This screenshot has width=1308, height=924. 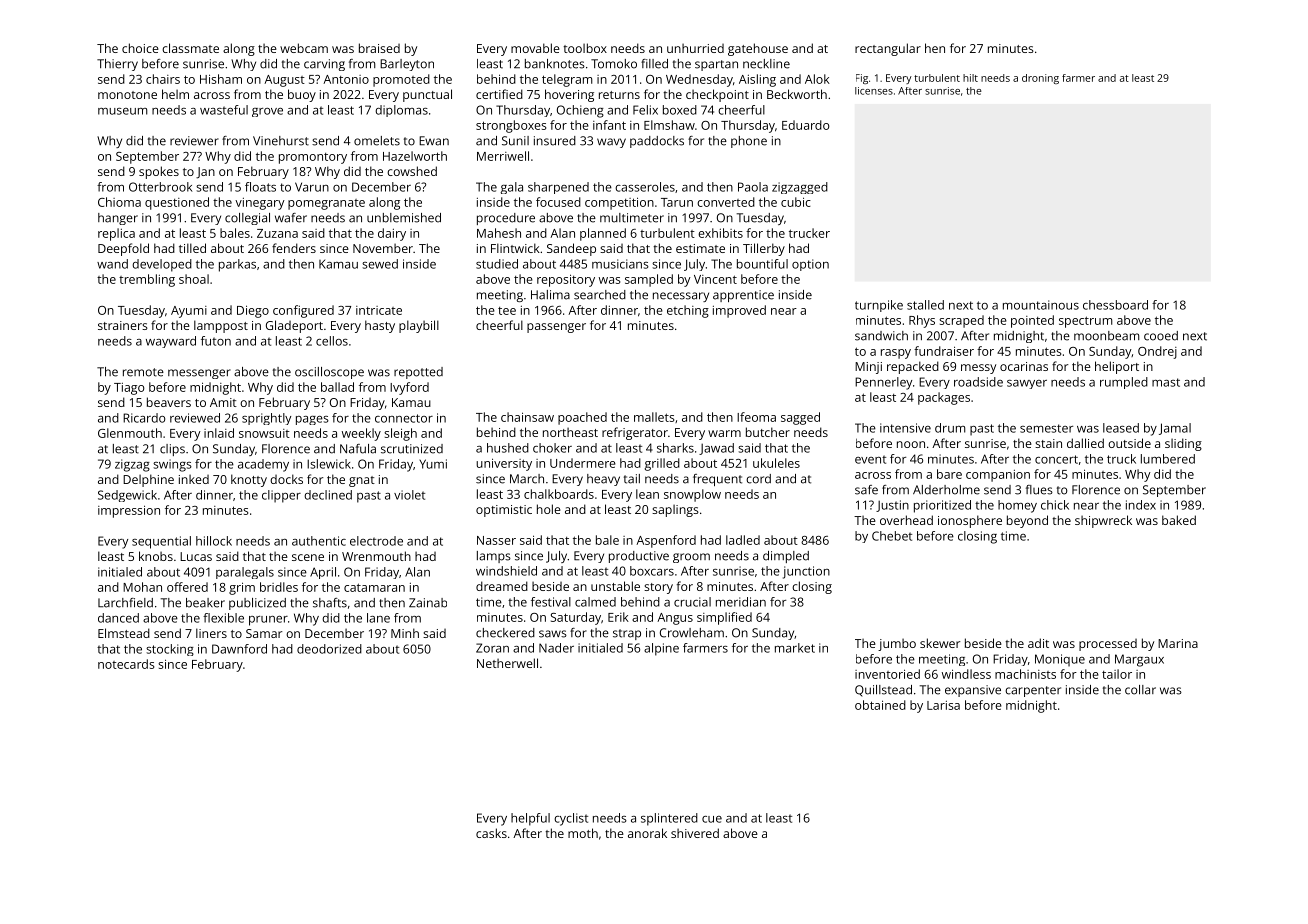 I want to click on shivered, so click(x=695, y=833).
